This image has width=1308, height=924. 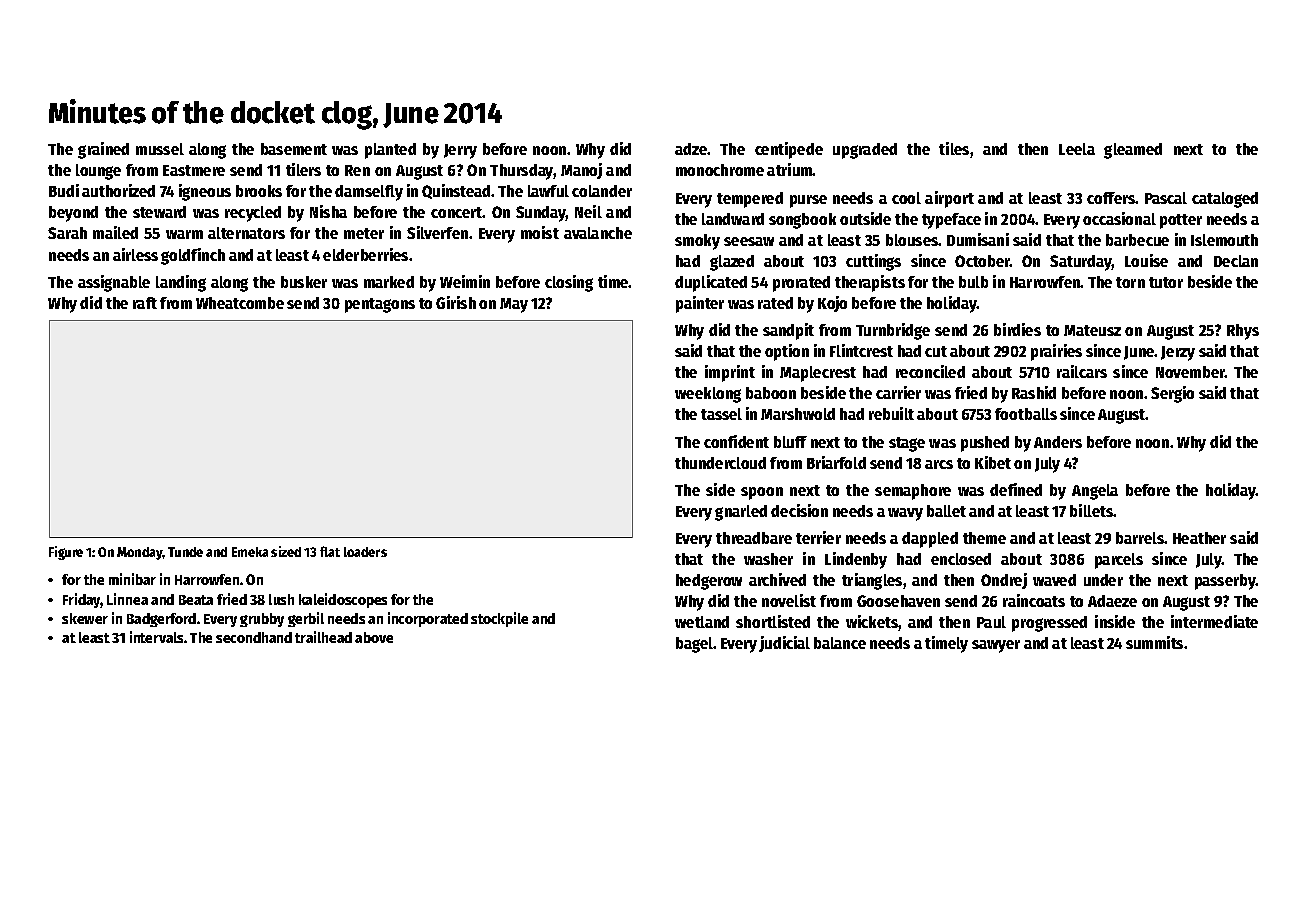 I want to click on spoon, so click(x=762, y=493).
